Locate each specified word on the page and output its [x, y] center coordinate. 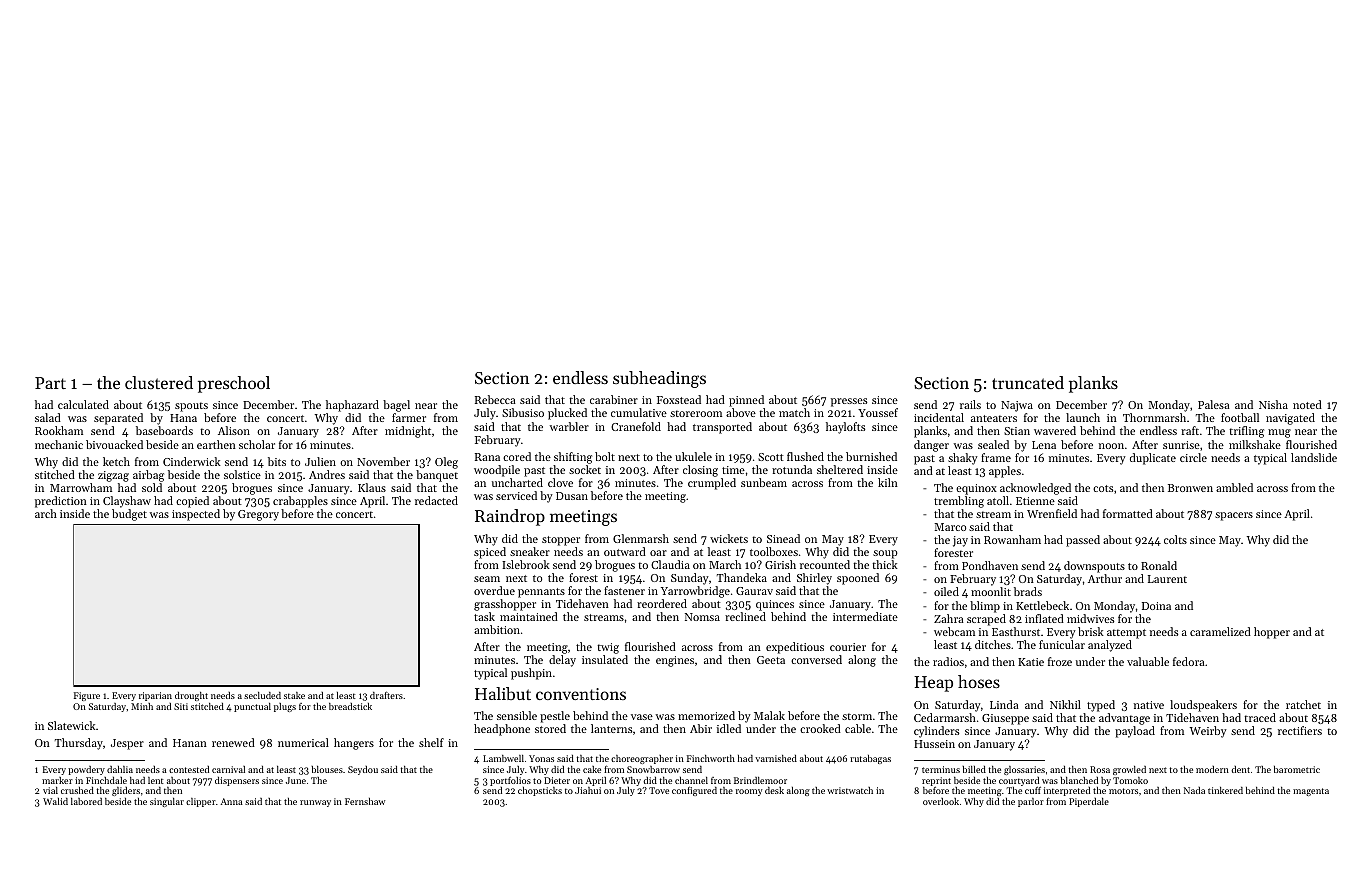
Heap [933, 684]
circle [1193, 457]
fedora [1189, 661]
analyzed [1110, 646]
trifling [1246, 432]
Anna [231, 801]
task [484, 616]
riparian [155, 696]
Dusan [572, 496]
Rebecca [495, 399]
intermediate [865, 616]
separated [118, 419]
